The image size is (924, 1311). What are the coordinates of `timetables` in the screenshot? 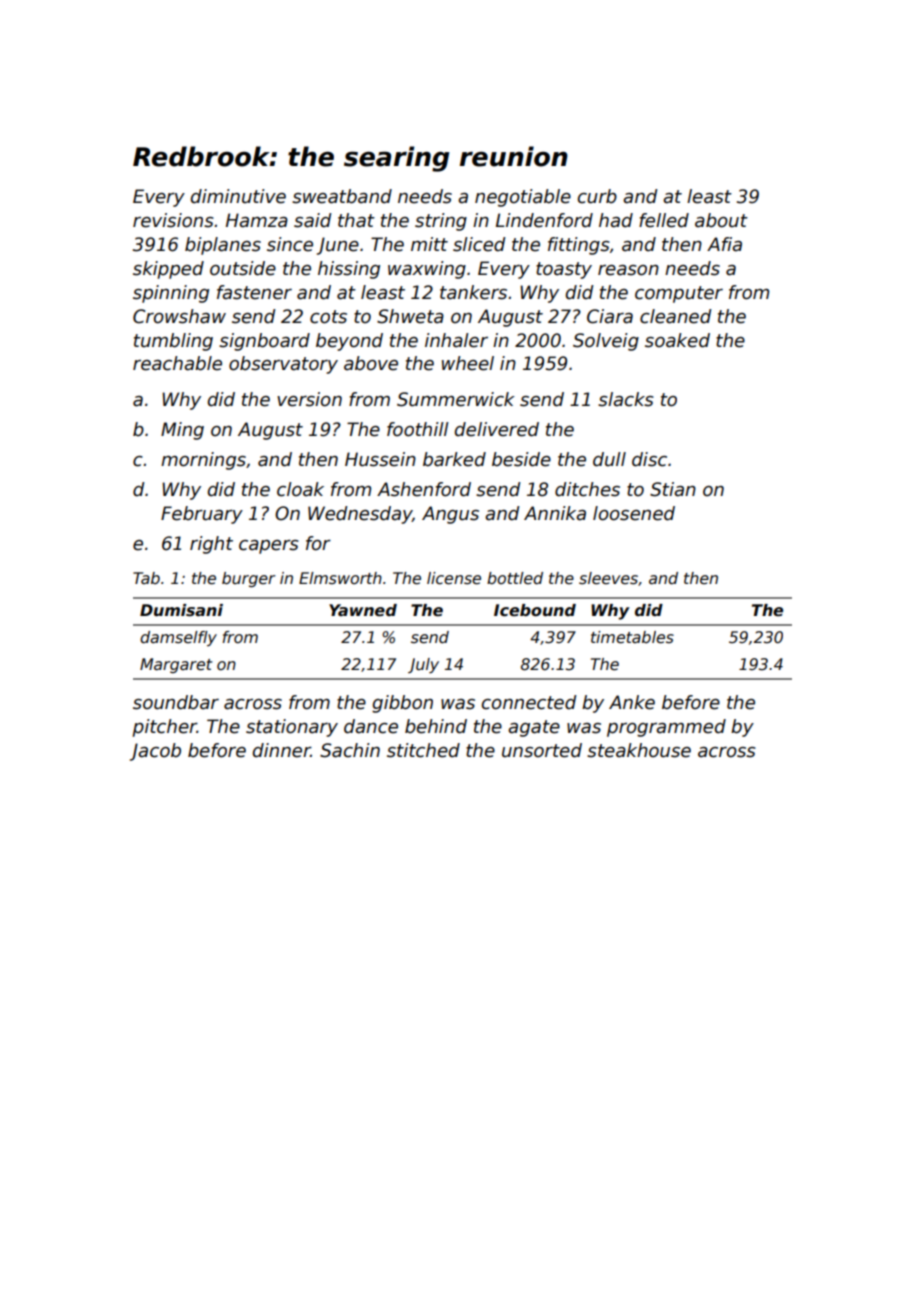 It's located at (632, 637).
